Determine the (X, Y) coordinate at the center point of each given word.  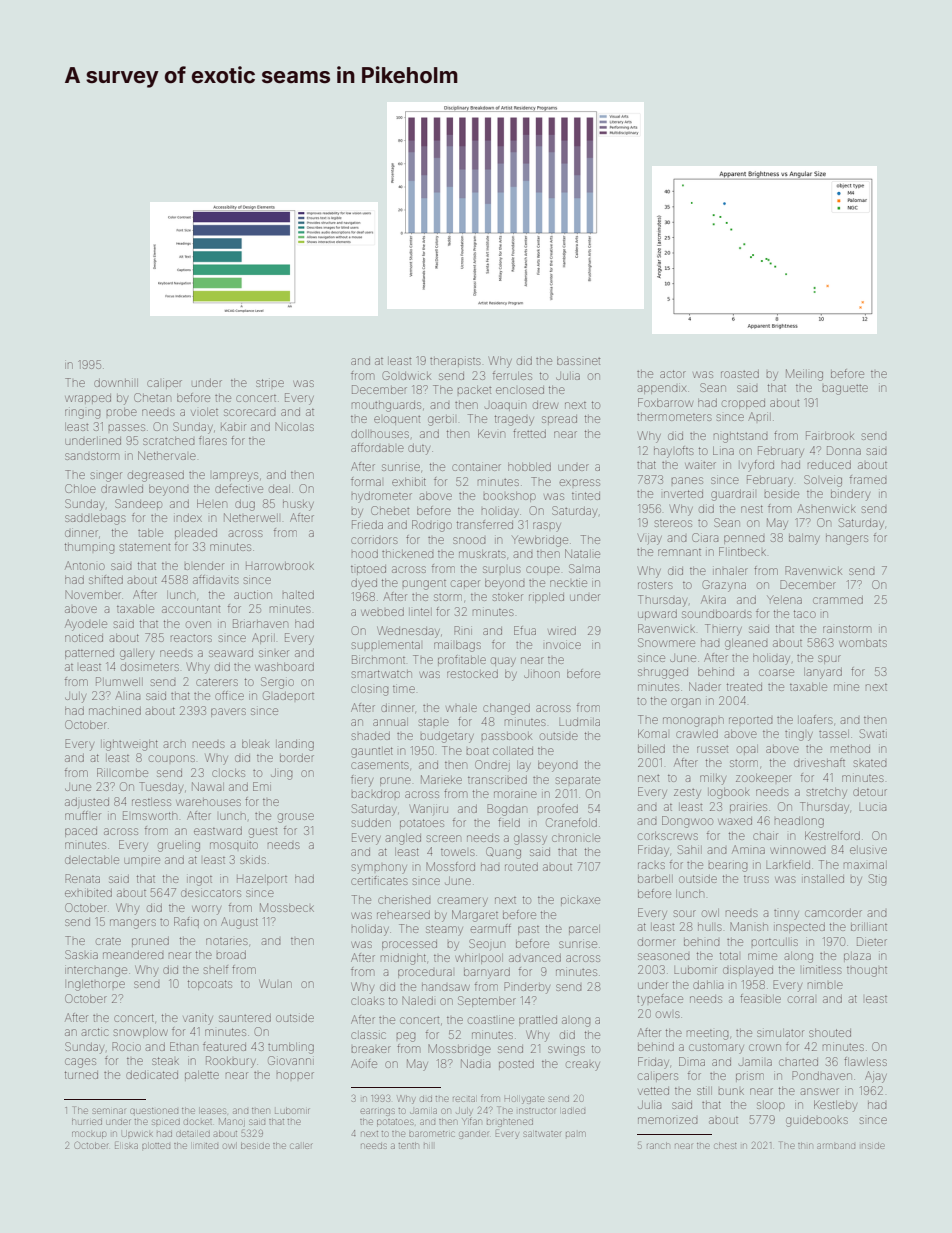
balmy (804, 539)
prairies (748, 807)
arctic (95, 1032)
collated (513, 751)
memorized (667, 1120)
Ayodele (86, 625)
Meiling (804, 375)
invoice (563, 645)
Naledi (418, 1001)
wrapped (88, 398)
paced (81, 832)
